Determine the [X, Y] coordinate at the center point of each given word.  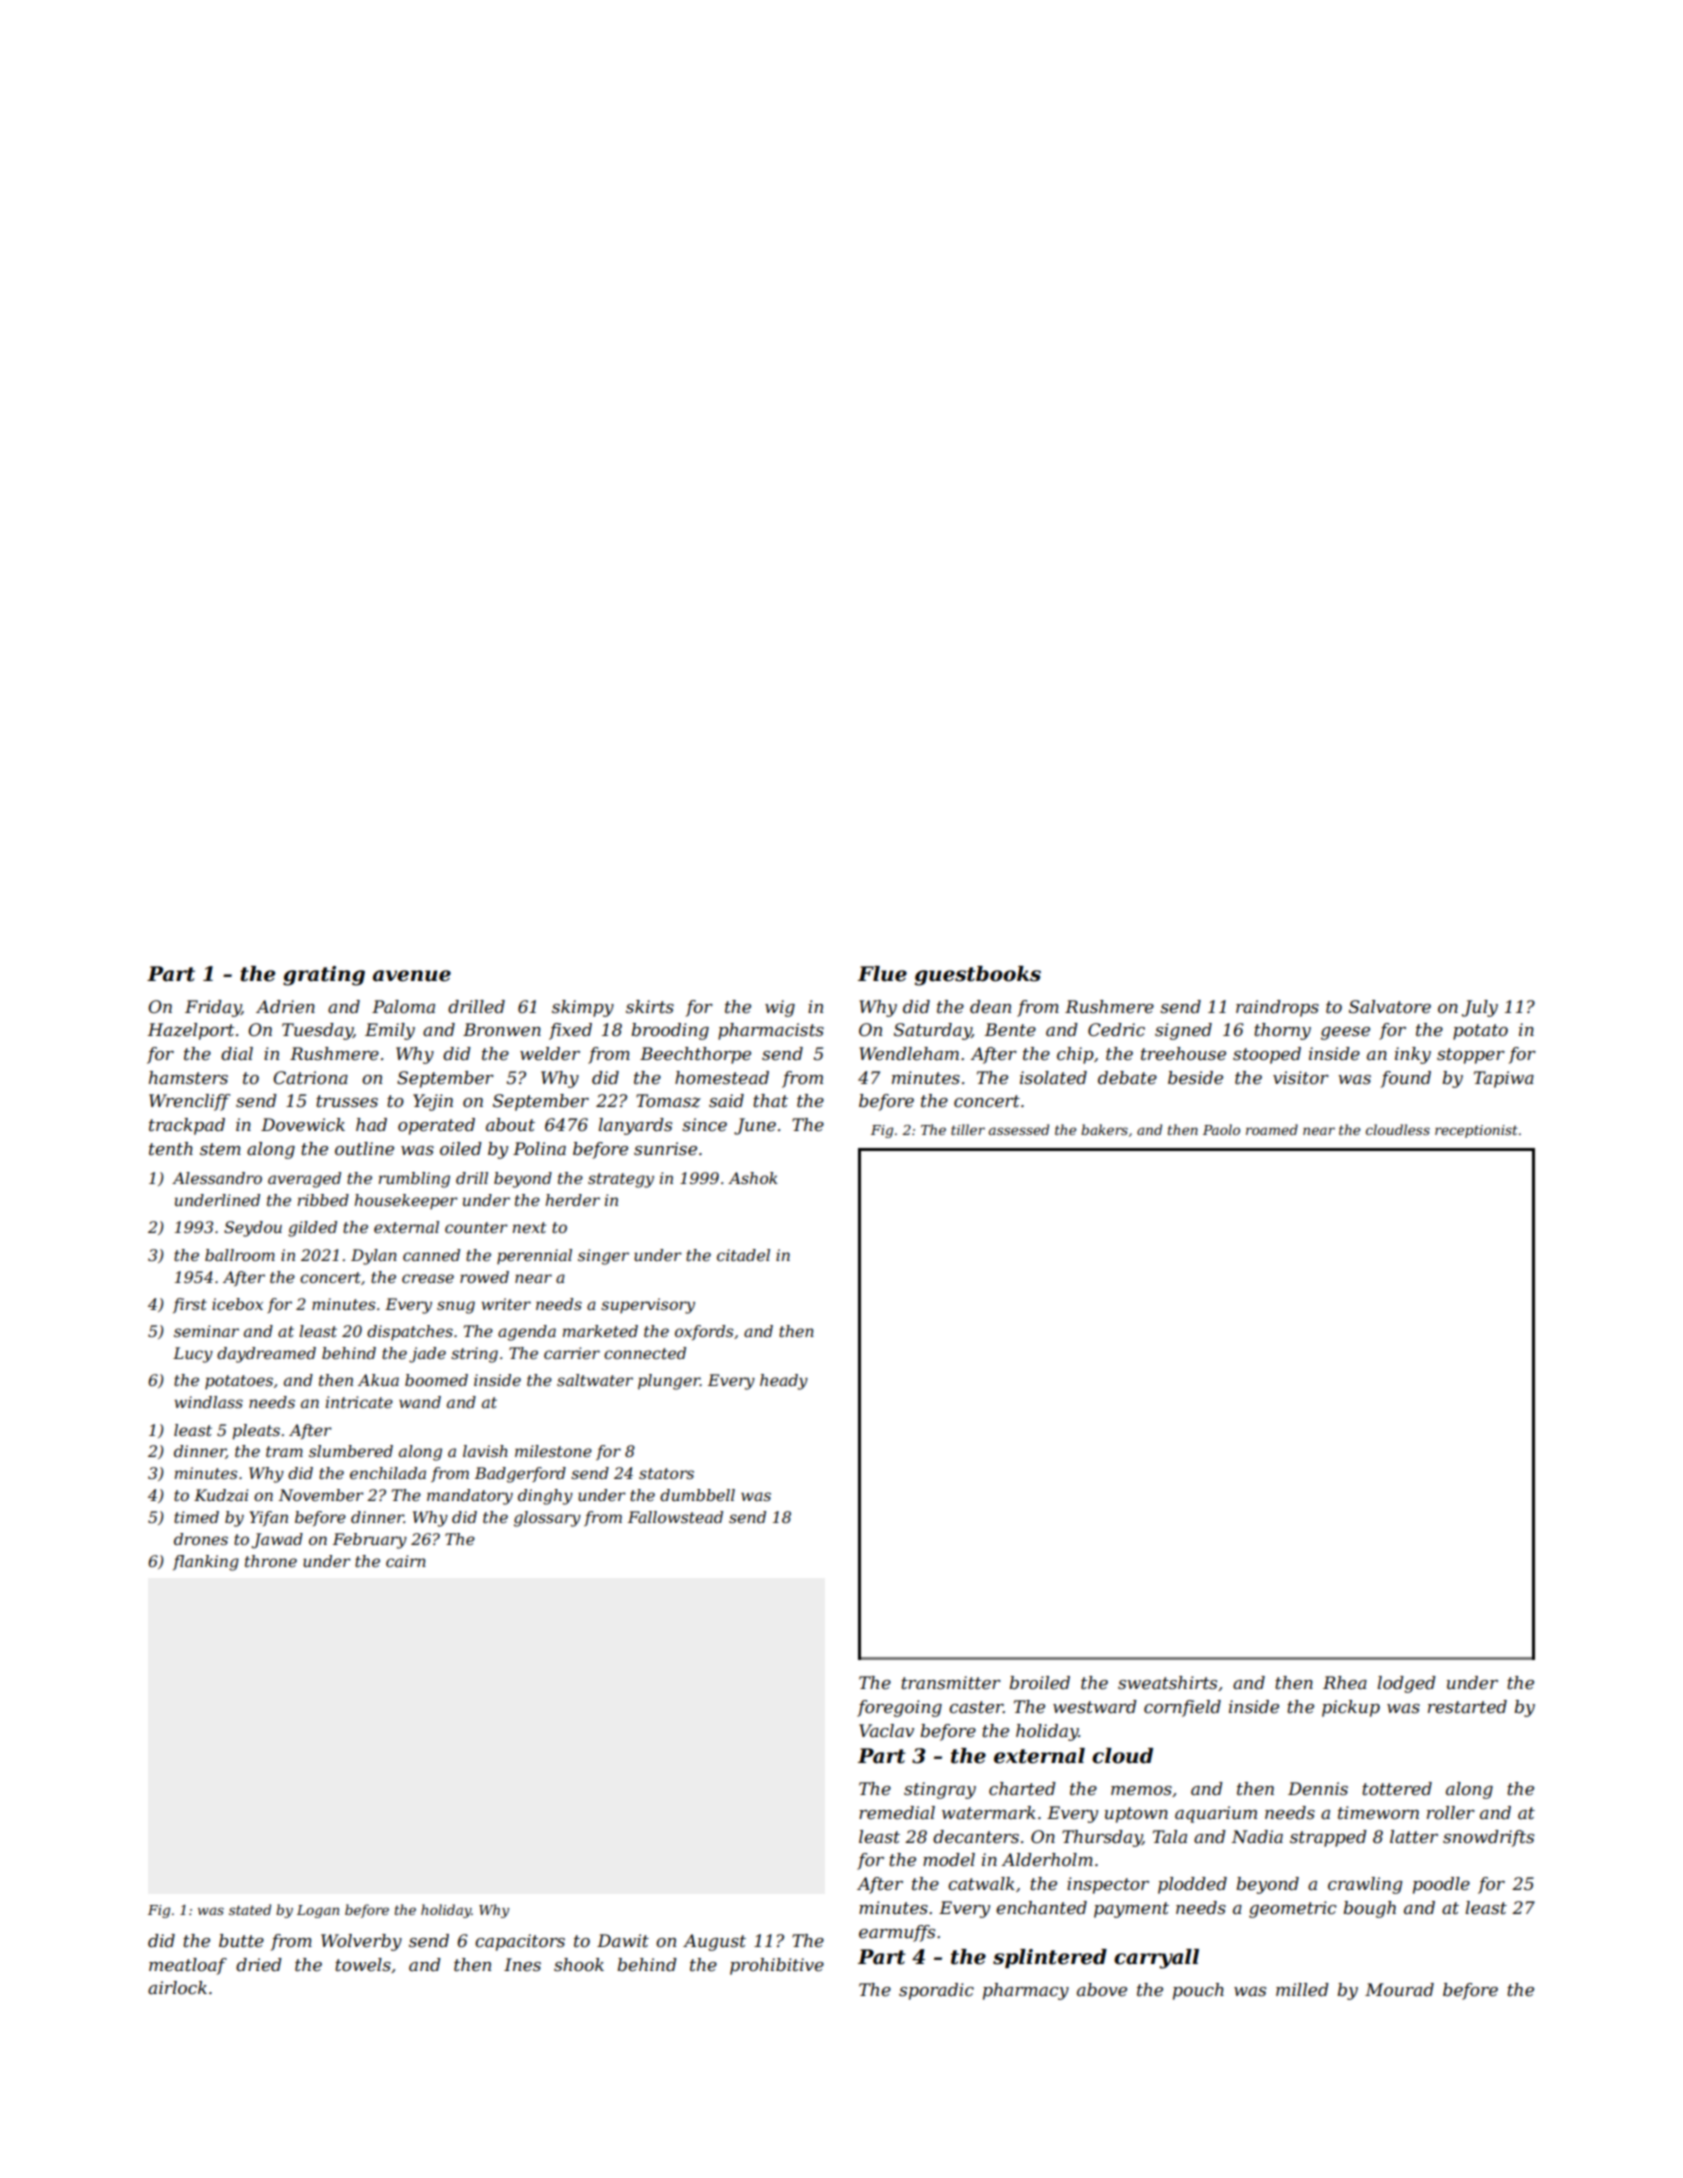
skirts [650, 1006]
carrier [572, 1353]
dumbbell [697, 1495]
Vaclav [886, 1731]
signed [1183, 1031]
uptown [1136, 1815]
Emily [390, 1031]
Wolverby [361, 1942]
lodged [1406, 1684]
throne [271, 1561]
